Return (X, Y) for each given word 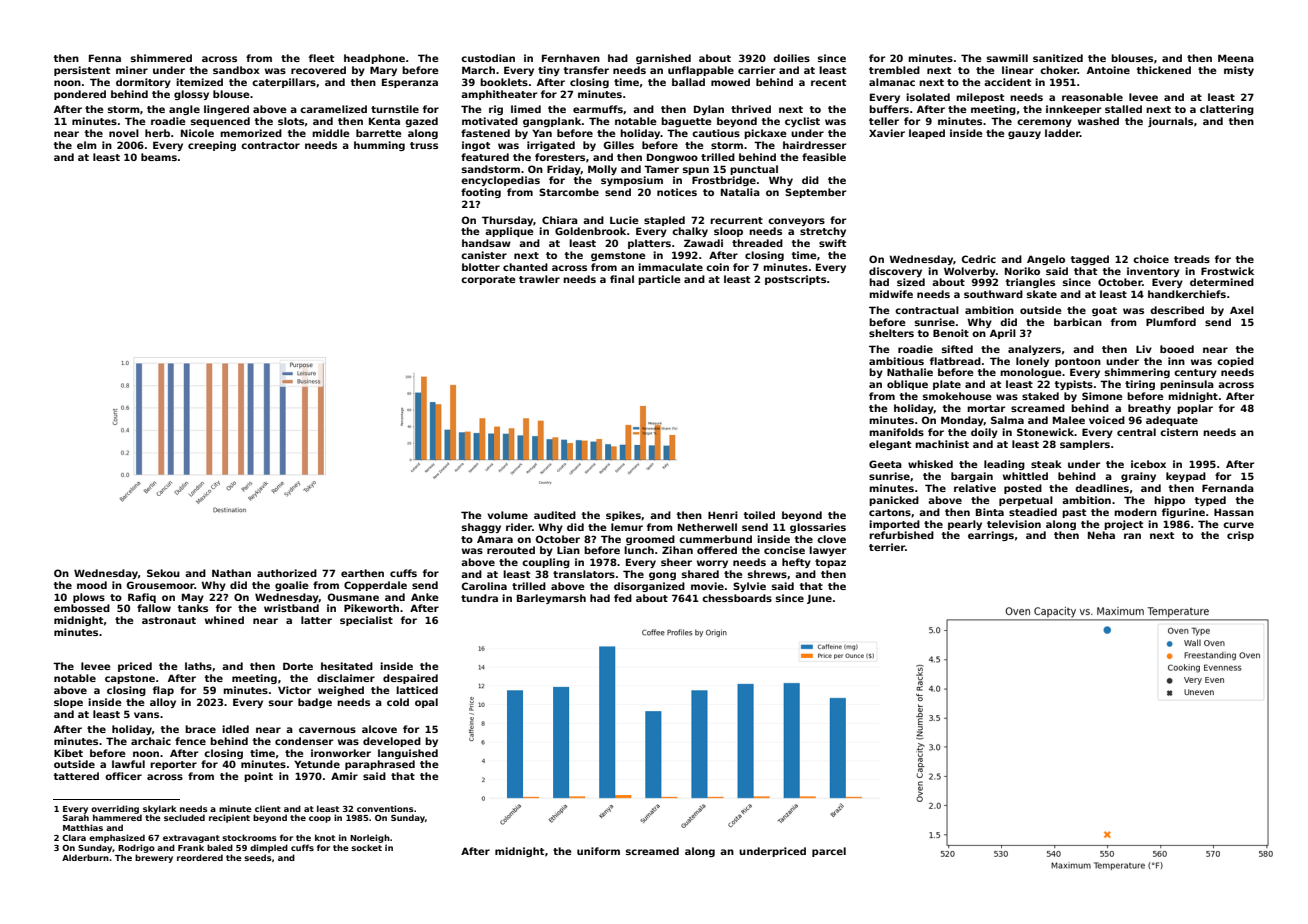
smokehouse (957, 396)
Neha (1101, 535)
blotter (481, 267)
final (622, 279)
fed (623, 598)
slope (68, 703)
